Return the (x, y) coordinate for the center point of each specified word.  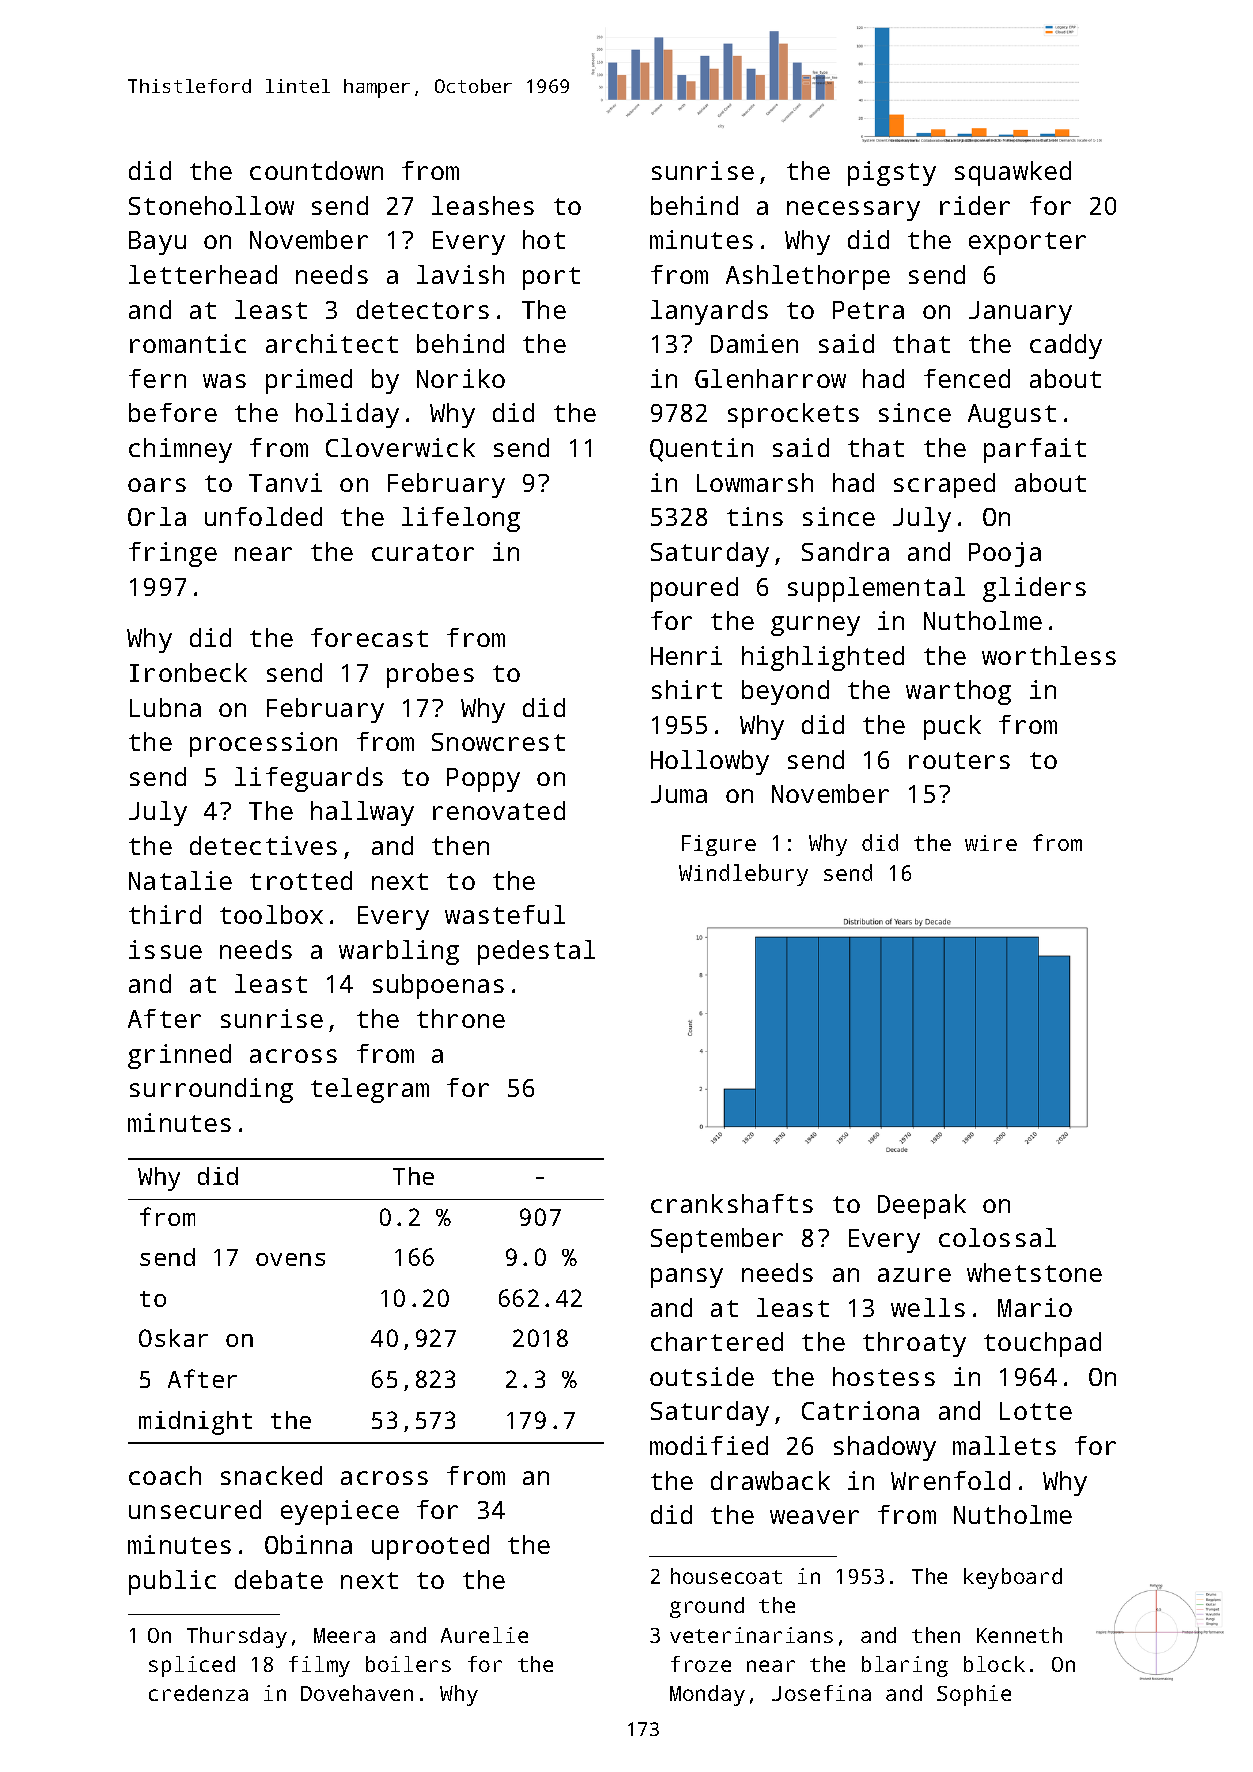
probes (430, 675)
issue (165, 949)
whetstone (1034, 1272)
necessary (853, 211)
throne (461, 1018)
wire (991, 843)
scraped (944, 485)
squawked (1013, 173)
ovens (290, 1259)
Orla (157, 516)
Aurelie (484, 1635)
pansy (687, 1278)
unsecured (195, 1509)
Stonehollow (211, 205)
